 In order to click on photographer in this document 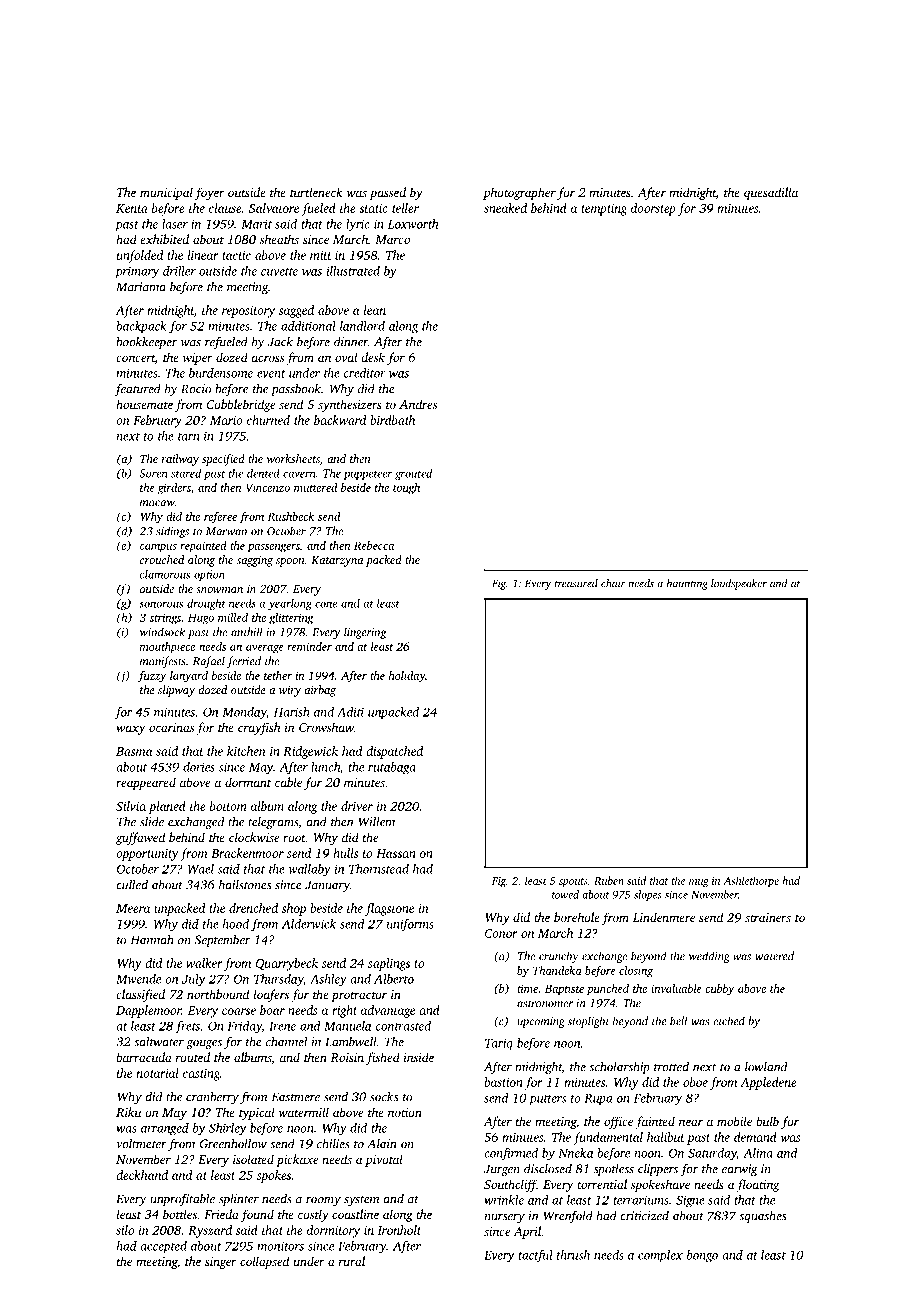, I will do `click(519, 193)`.
